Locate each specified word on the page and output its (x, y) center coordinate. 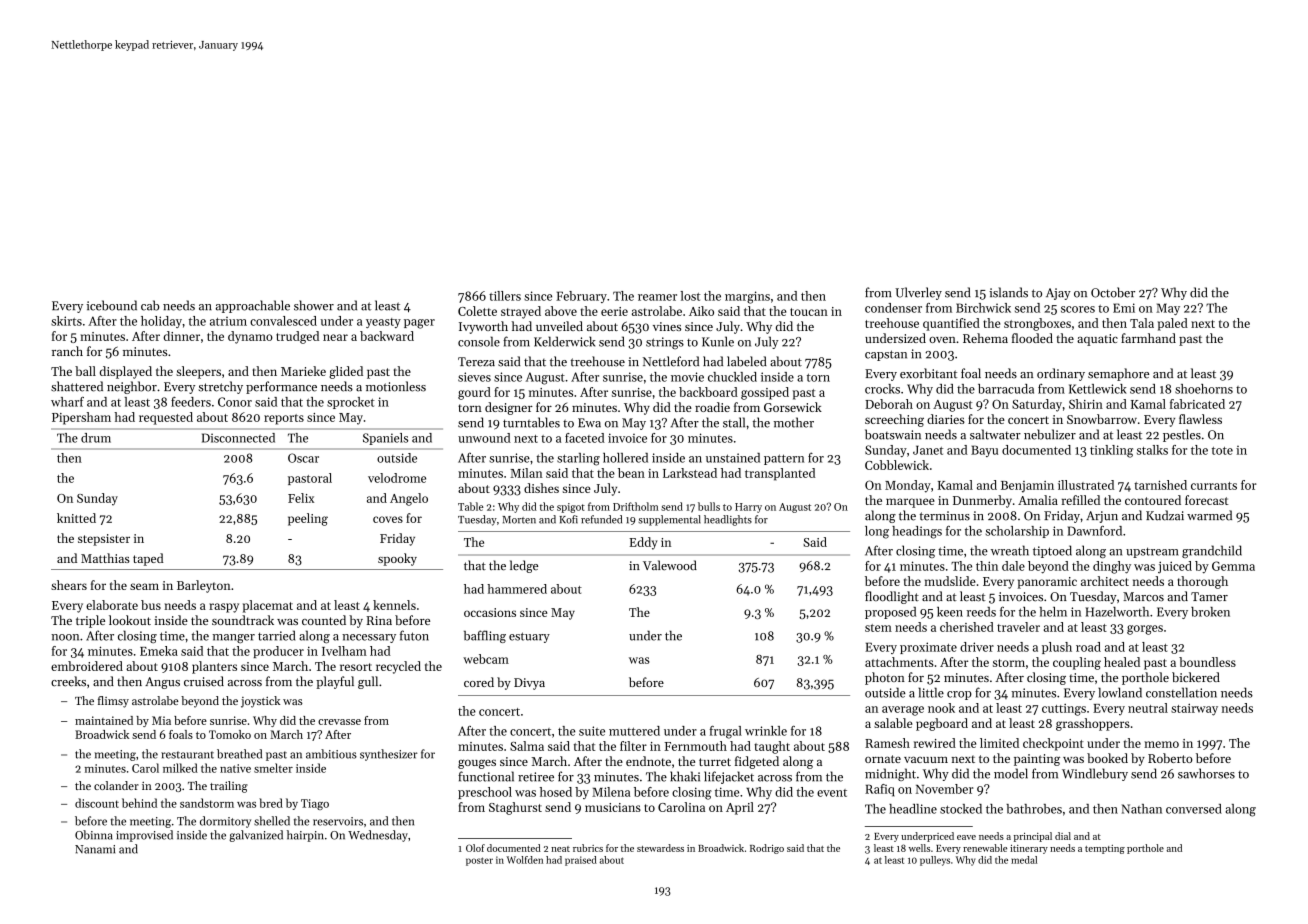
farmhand (1148, 338)
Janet (928, 450)
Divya (529, 684)
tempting (1105, 849)
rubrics (588, 848)
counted (324, 620)
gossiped (765, 393)
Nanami (95, 849)
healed (1122, 662)
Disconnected (238, 438)
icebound (112, 305)
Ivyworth (483, 327)
